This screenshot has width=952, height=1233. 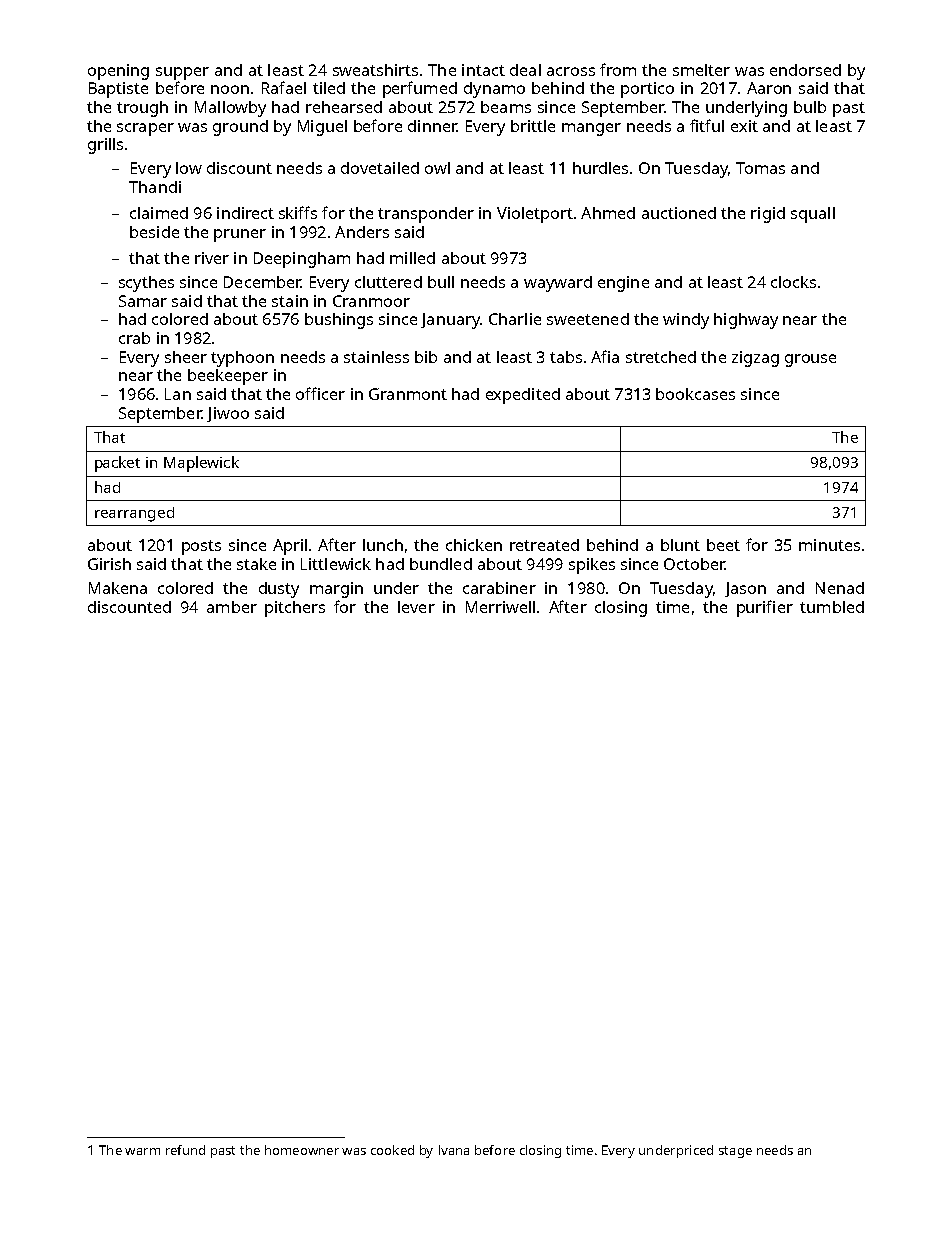 I want to click on Ivana, so click(x=454, y=1150).
